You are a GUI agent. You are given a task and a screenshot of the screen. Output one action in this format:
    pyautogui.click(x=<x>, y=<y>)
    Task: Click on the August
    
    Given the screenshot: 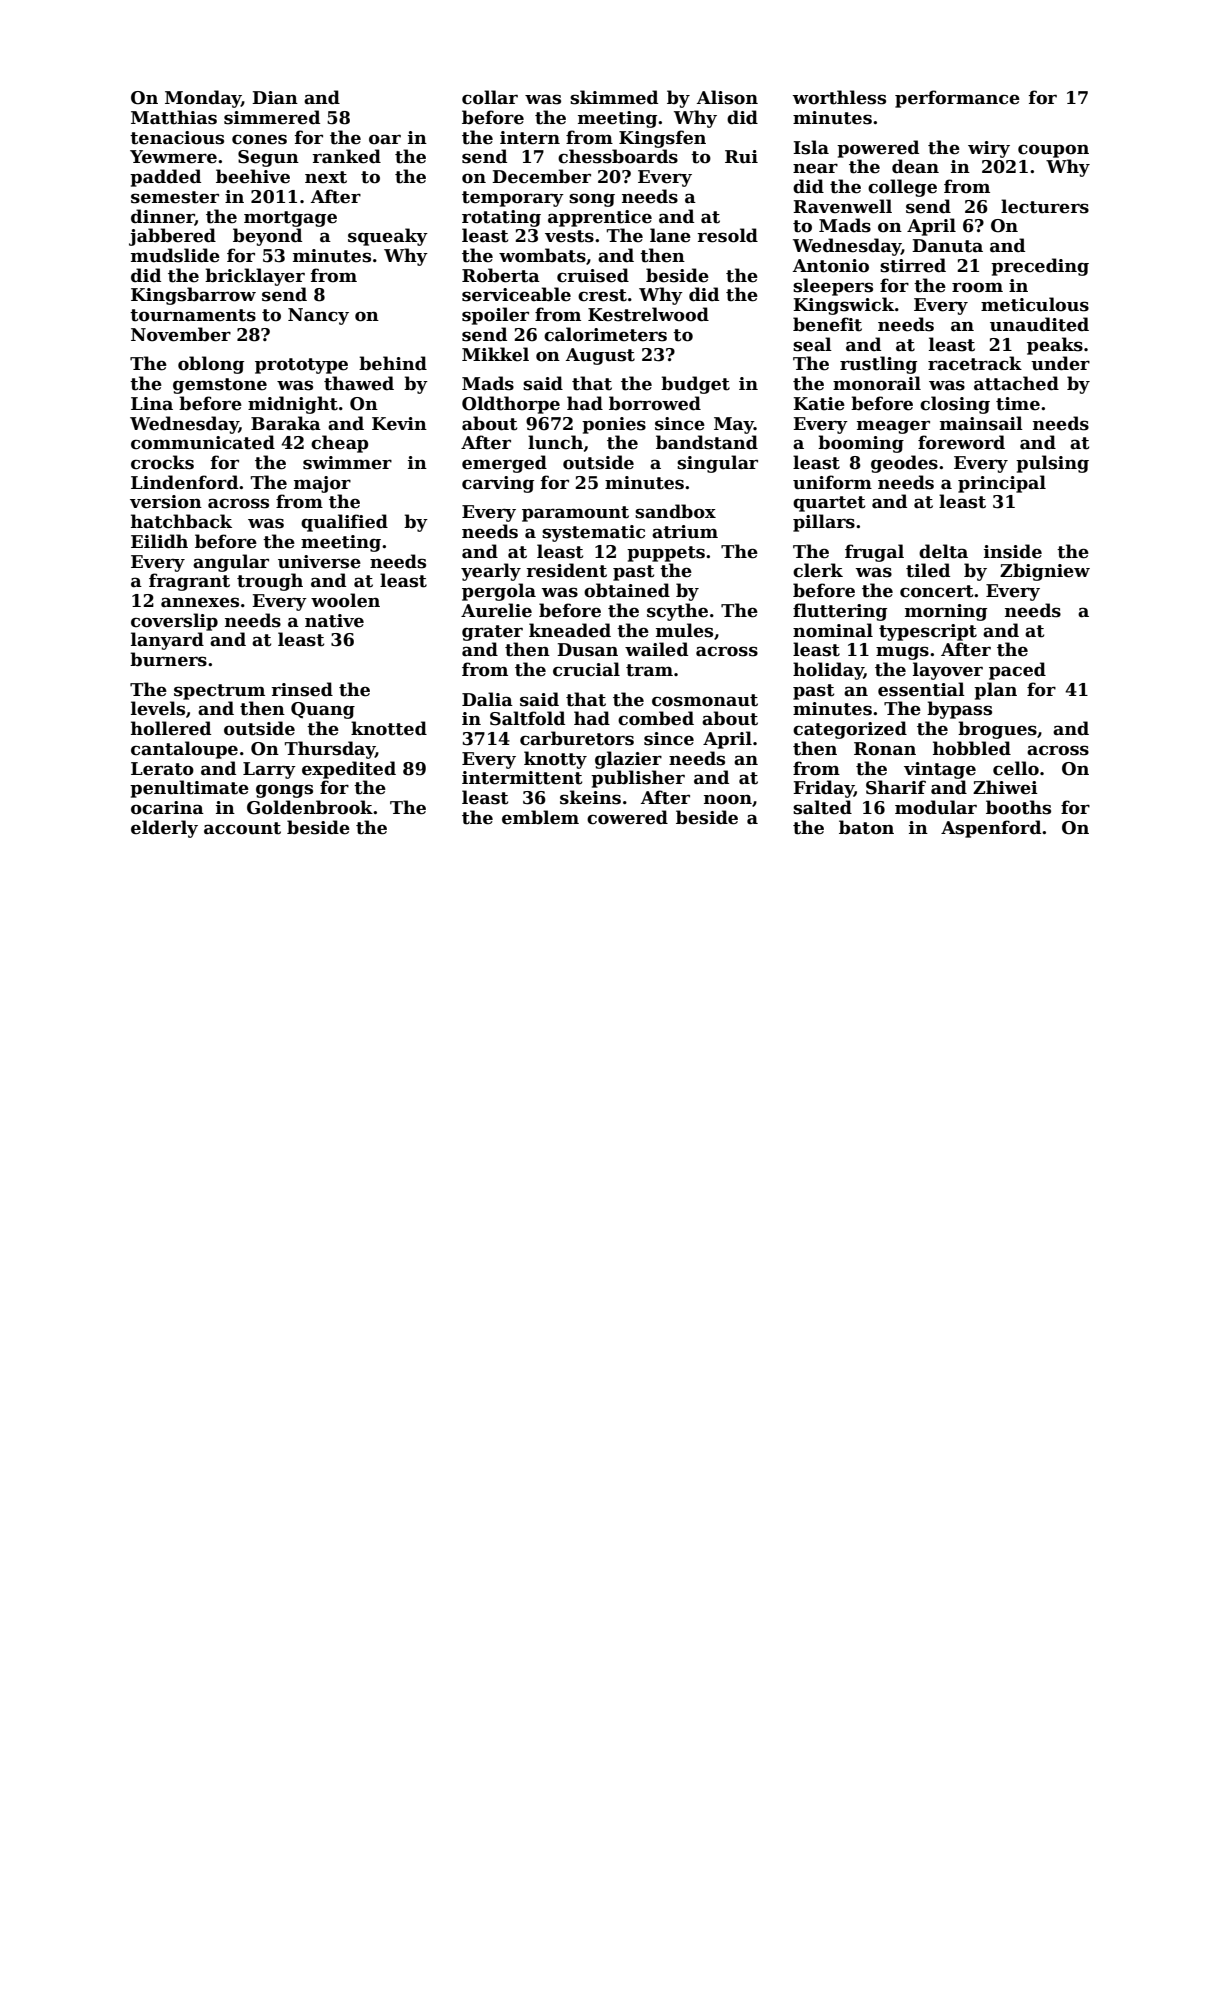 What is the action you would take?
    pyautogui.click(x=600, y=356)
